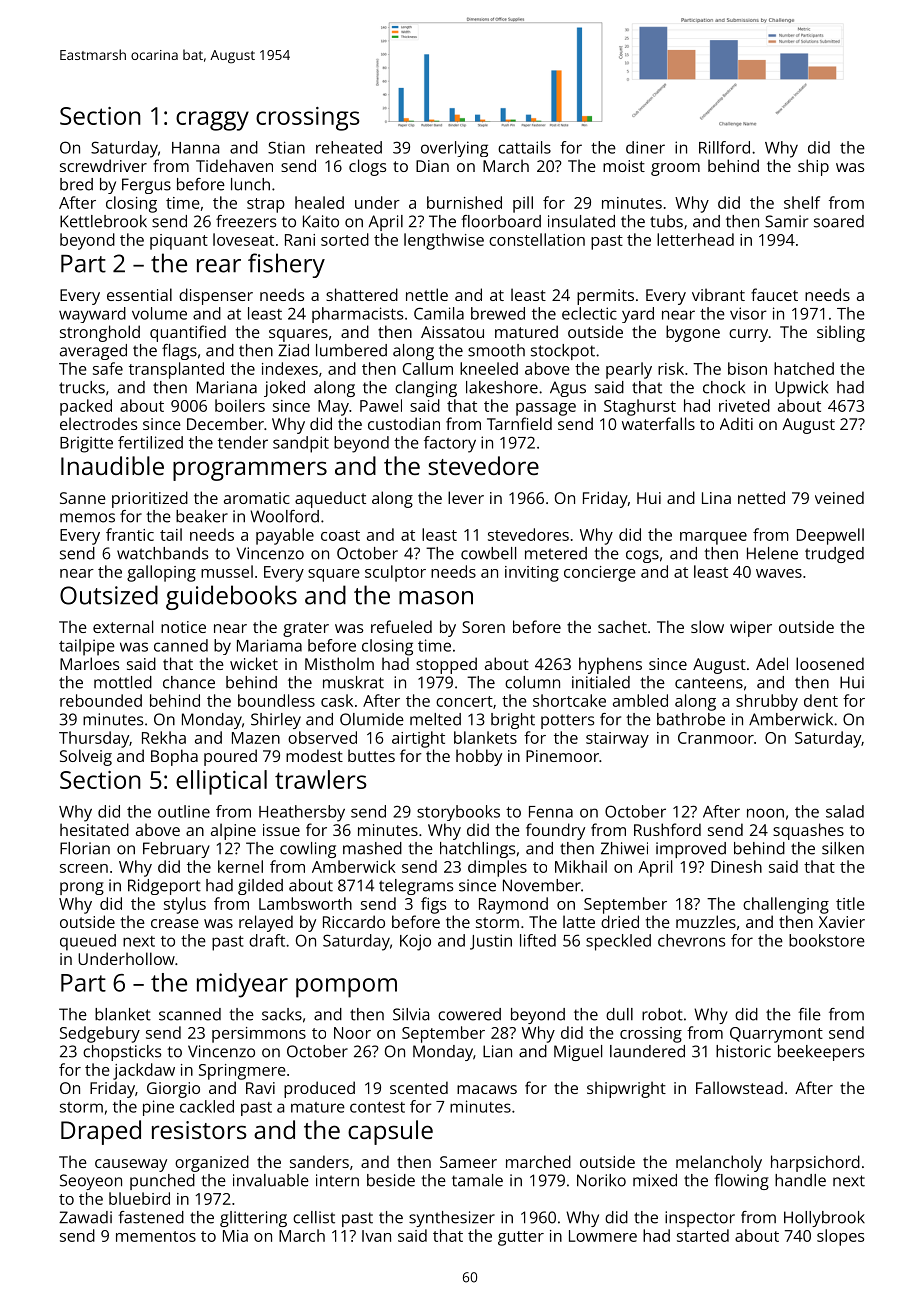 The width and height of the screenshot is (924, 1308). Describe the element at coordinates (101, 1132) in the screenshot. I see `Draped` at that location.
